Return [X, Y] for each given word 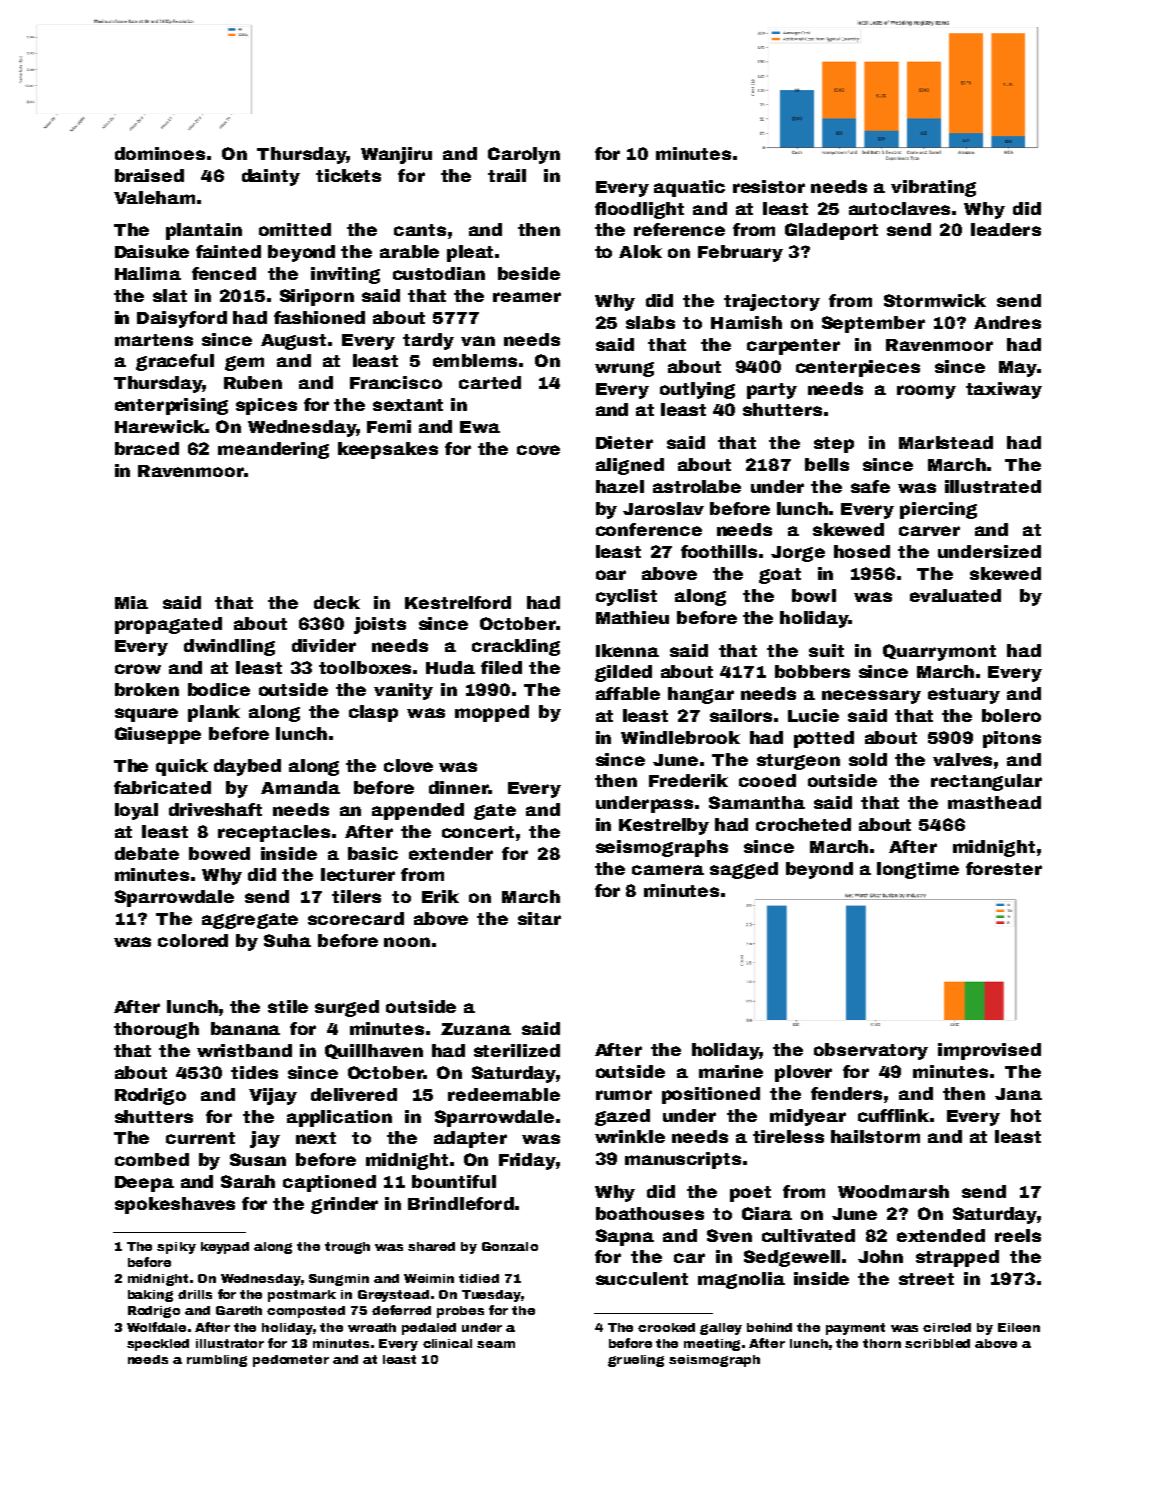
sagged [744, 870]
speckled [158, 1345]
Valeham [154, 197]
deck [337, 602]
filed [501, 667]
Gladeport [831, 231]
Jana [1018, 1094]
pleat [470, 253]
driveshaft [215, 809]
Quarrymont [939, 652]
